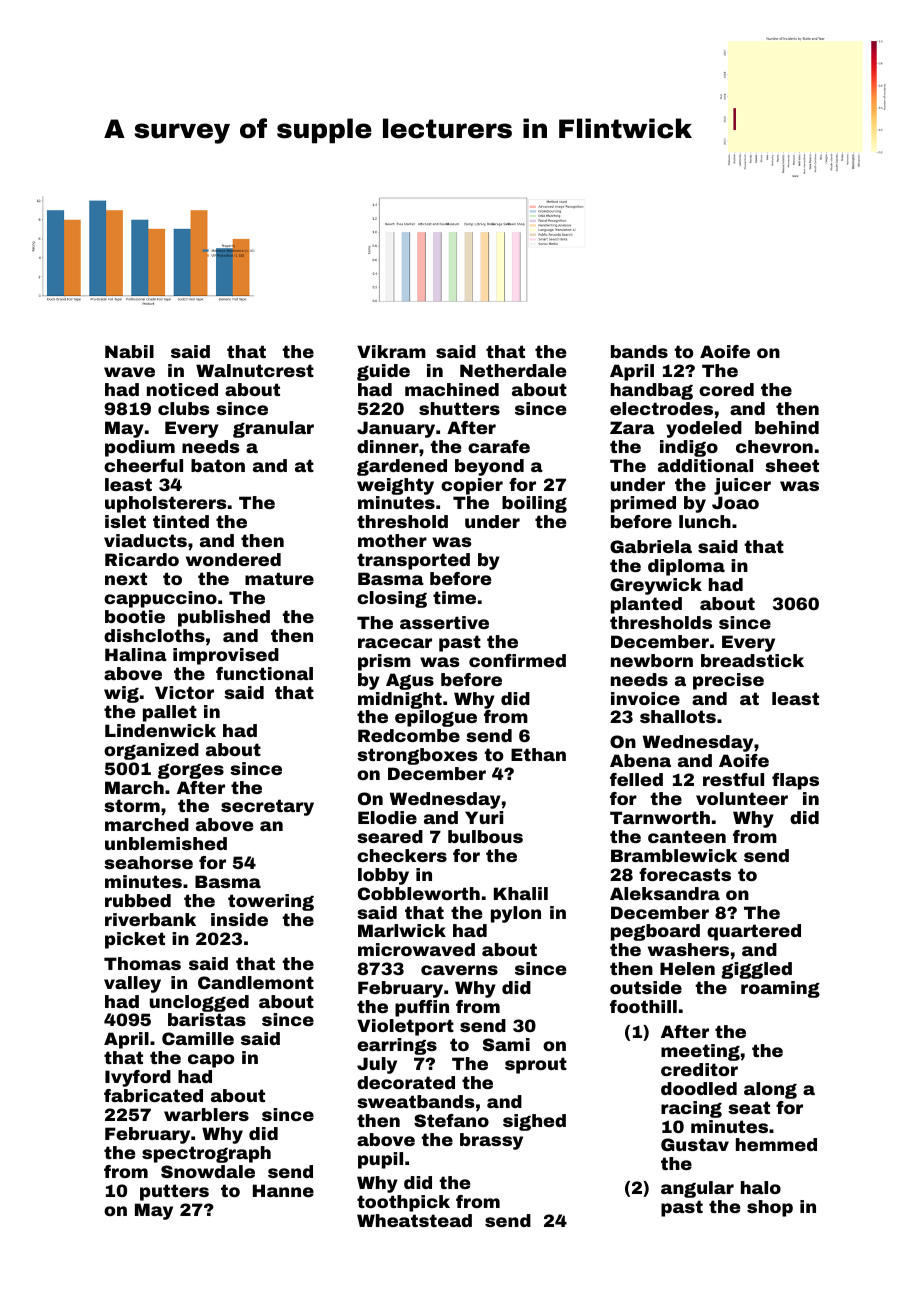 The height and width of the screenshot is (1308, 924). I want to click on brassy, so click(491, 1141).
